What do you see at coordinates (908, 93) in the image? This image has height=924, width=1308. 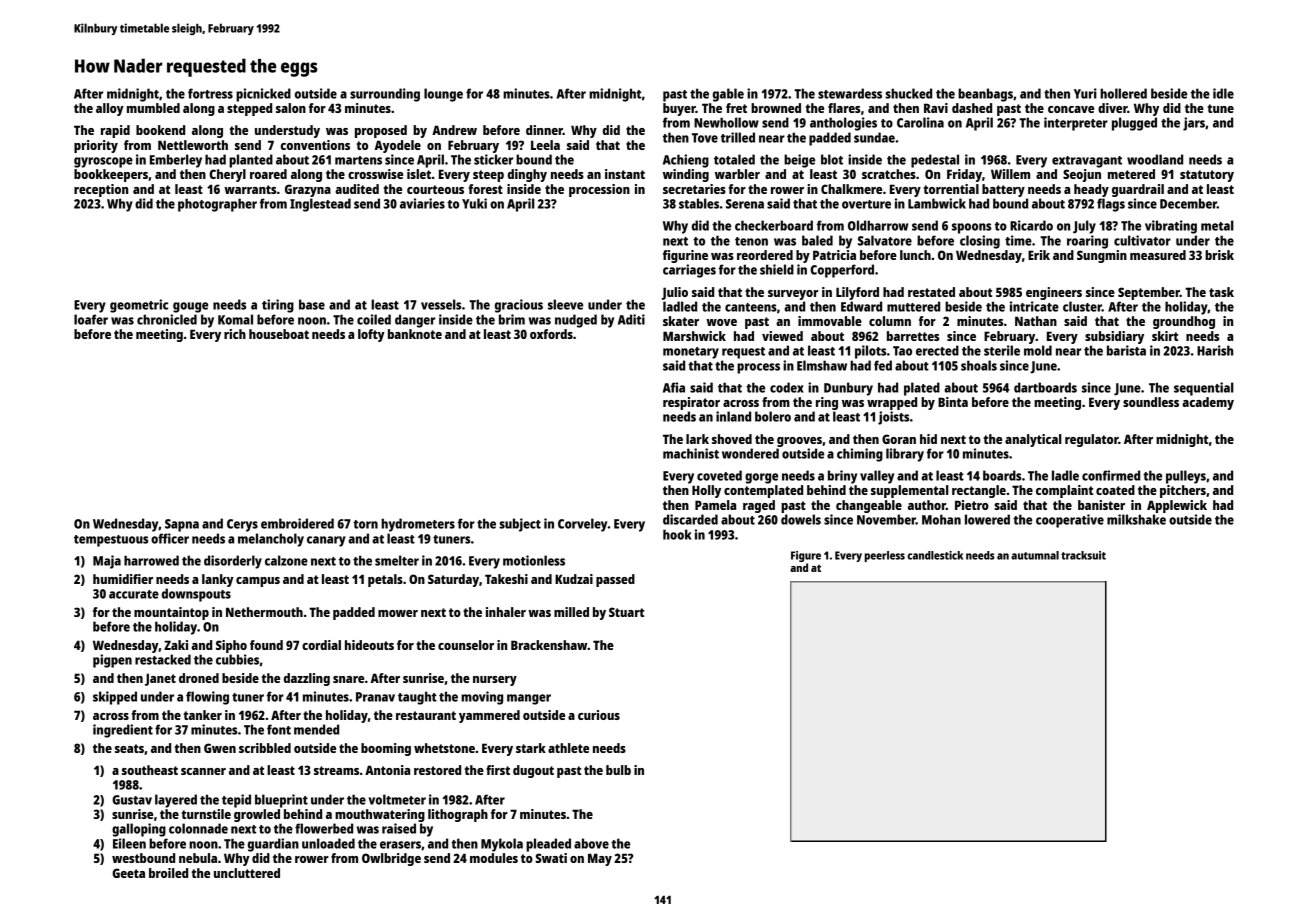 I see `shucked` at bounding box center [908, 93].
